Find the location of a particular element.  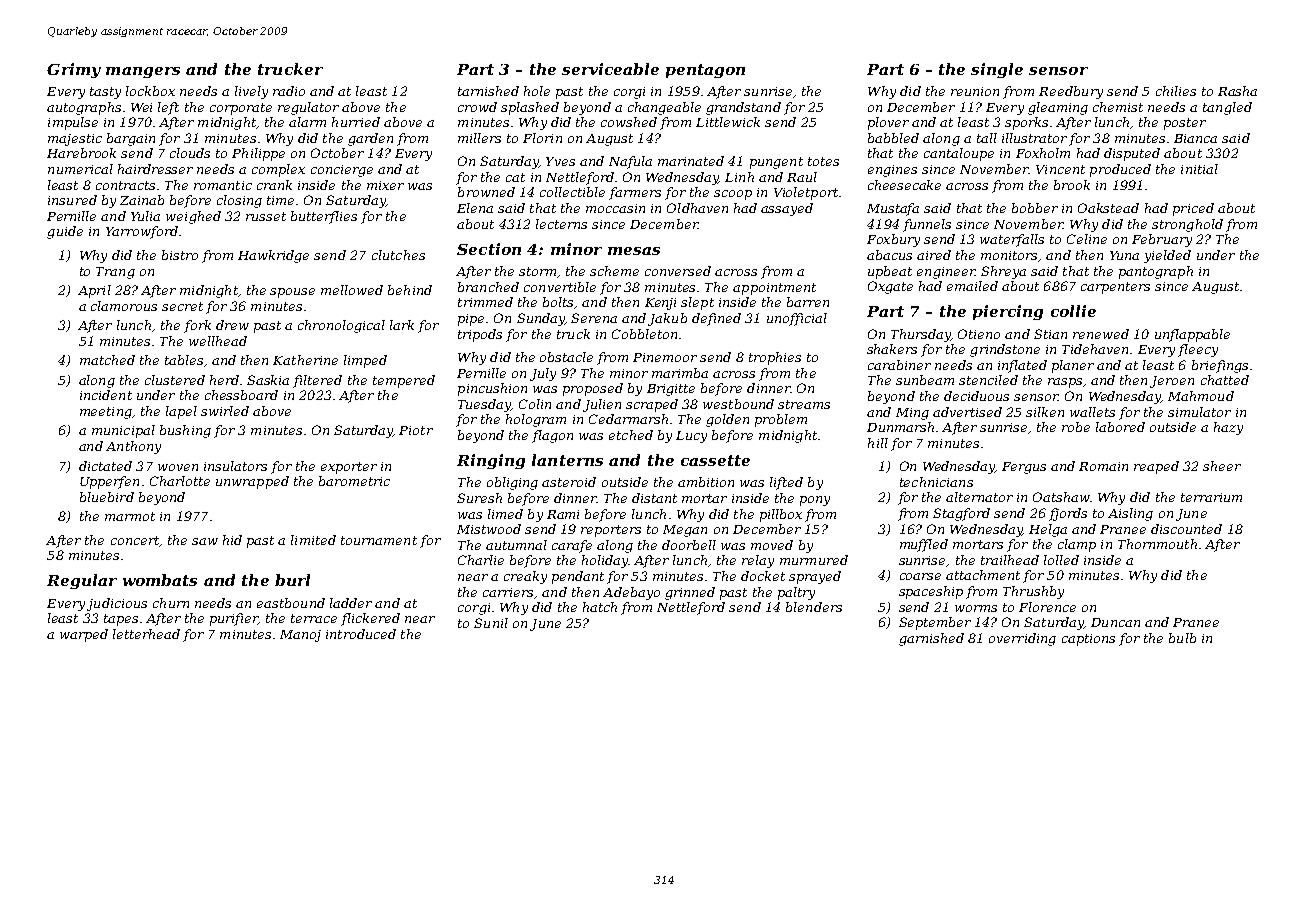

bargain is located at coordinates (131, 139).
